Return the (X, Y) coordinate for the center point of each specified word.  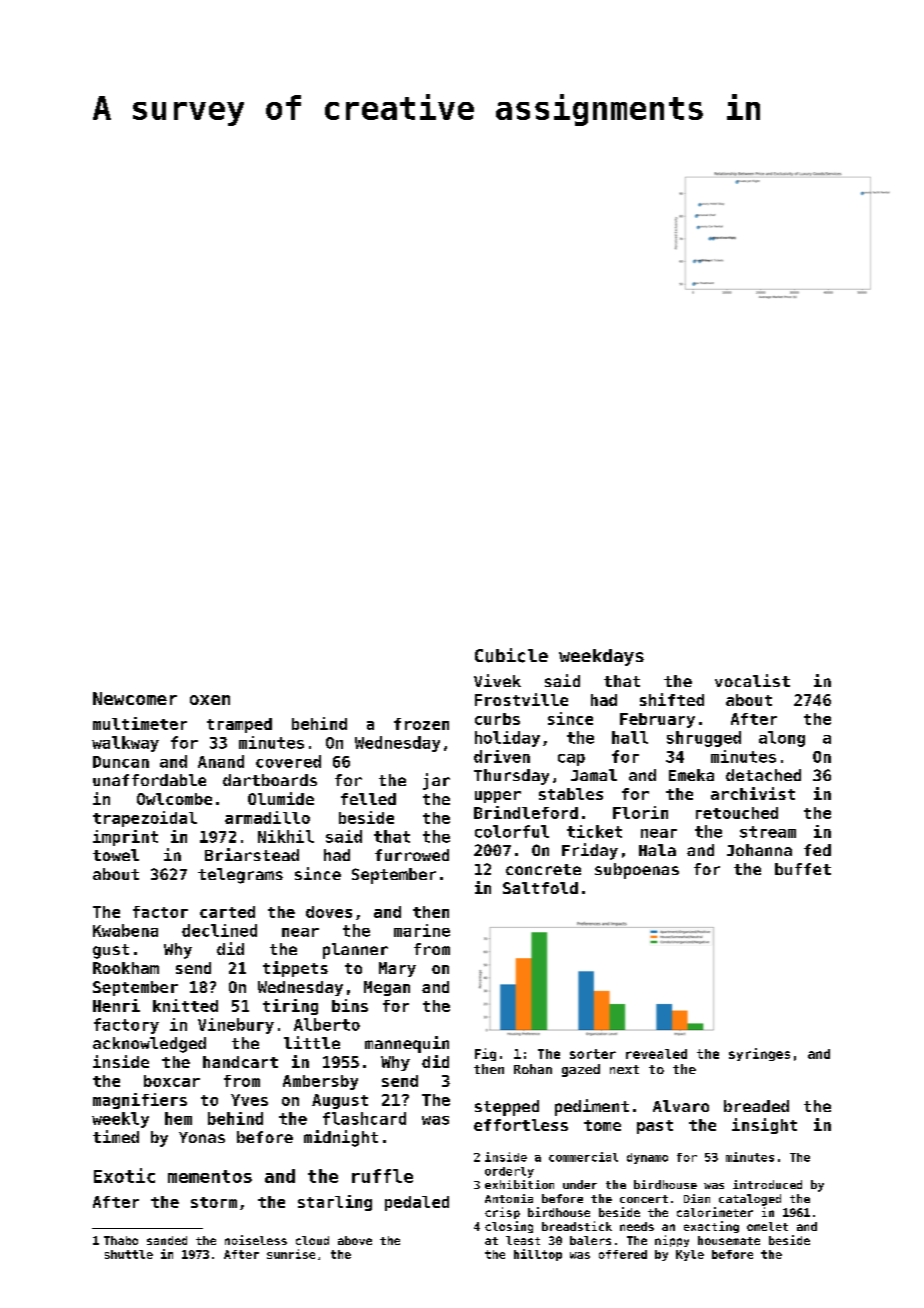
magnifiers (140, 1101)
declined (219, 930)
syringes (759, 1054)
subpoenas (637, 871)
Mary (397, 969)
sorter (593, 1054)
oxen (210, 700)
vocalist (752, 680)
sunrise (291, 1254)
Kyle (690, 1255)
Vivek (497, 680)
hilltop (538, 1255)
